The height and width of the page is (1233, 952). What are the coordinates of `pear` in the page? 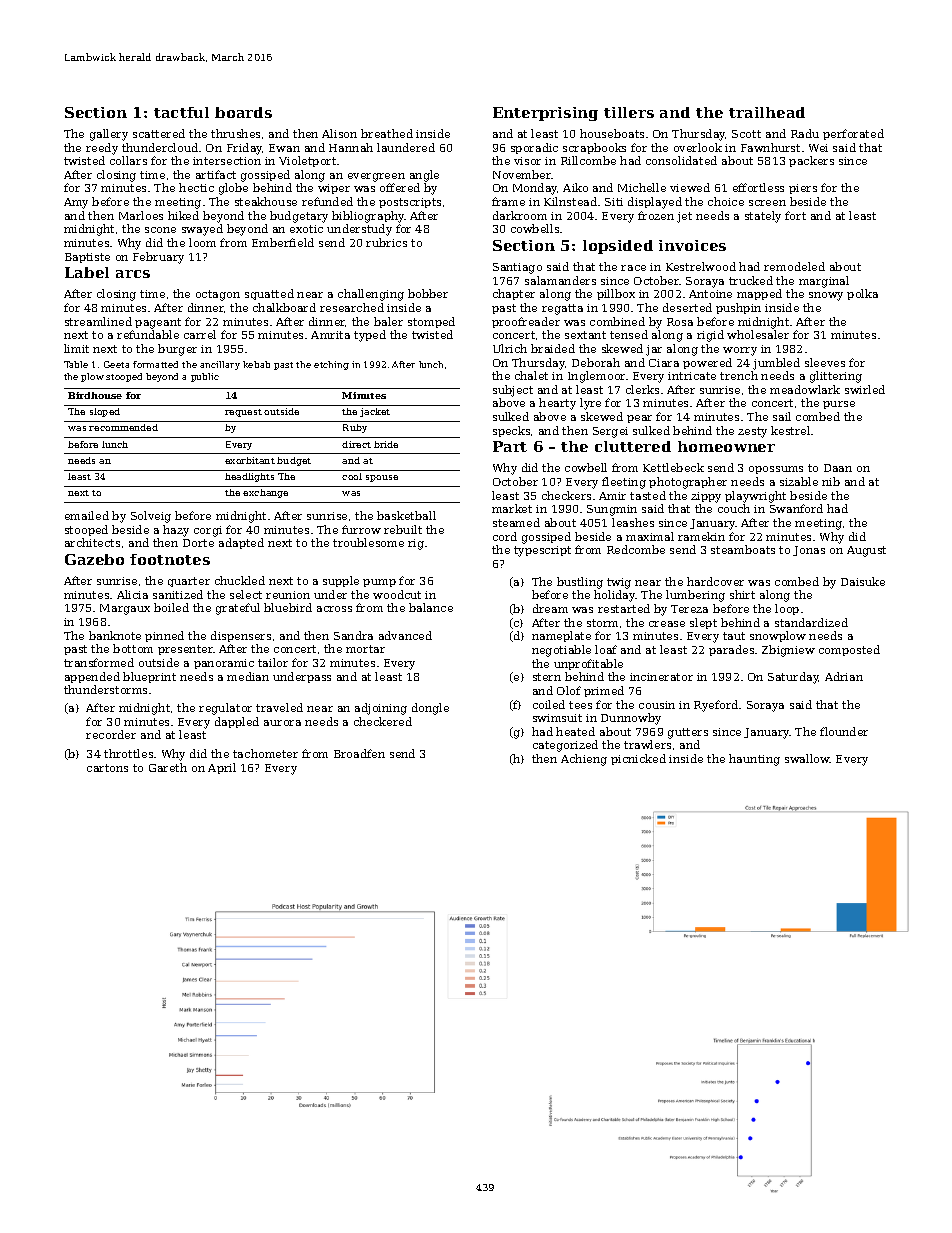 It's located at (639, 419).
